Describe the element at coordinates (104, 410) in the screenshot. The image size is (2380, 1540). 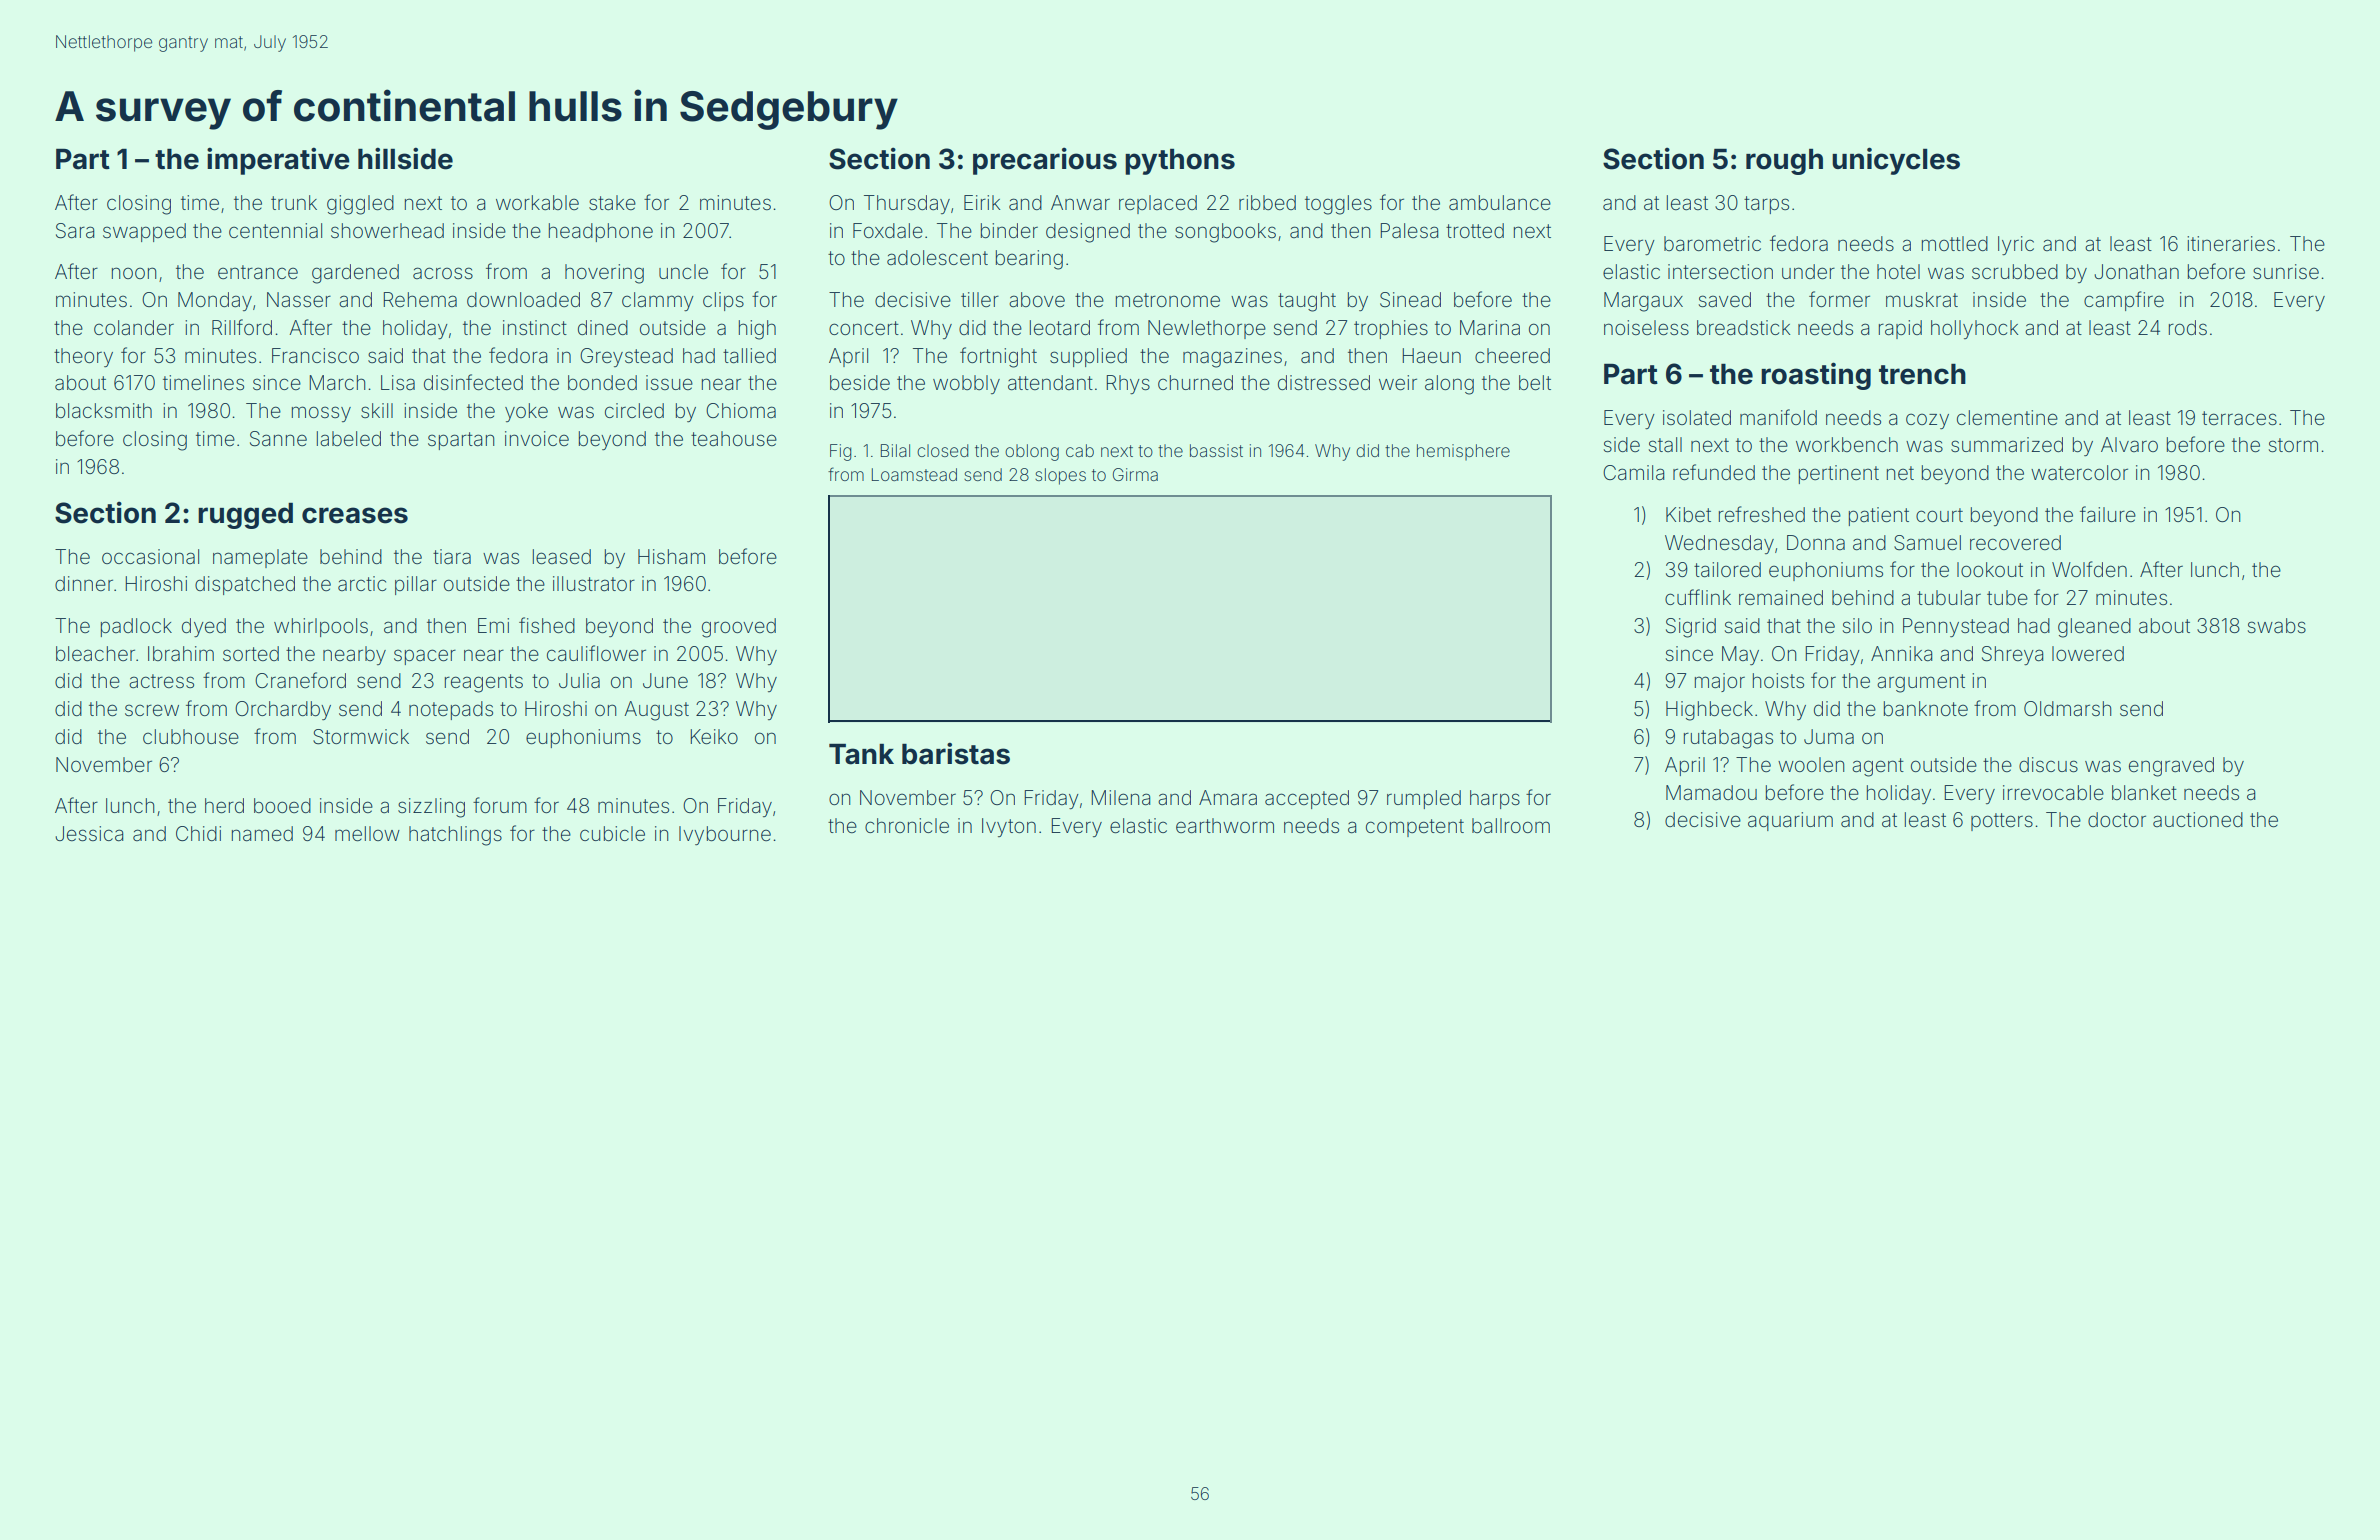
I see `blacksmith` at that location.
